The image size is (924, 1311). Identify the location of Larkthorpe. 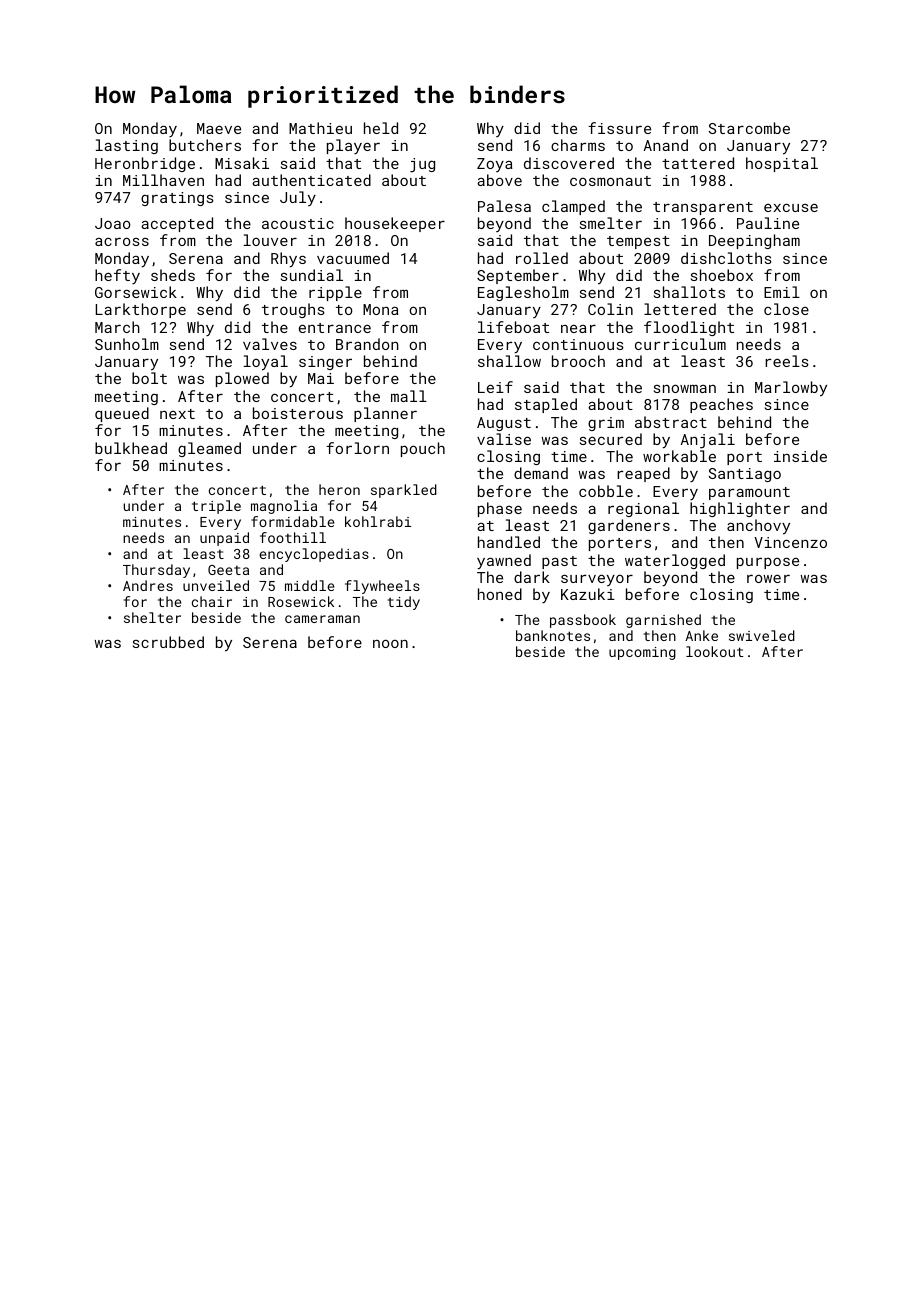
(141, 310).
